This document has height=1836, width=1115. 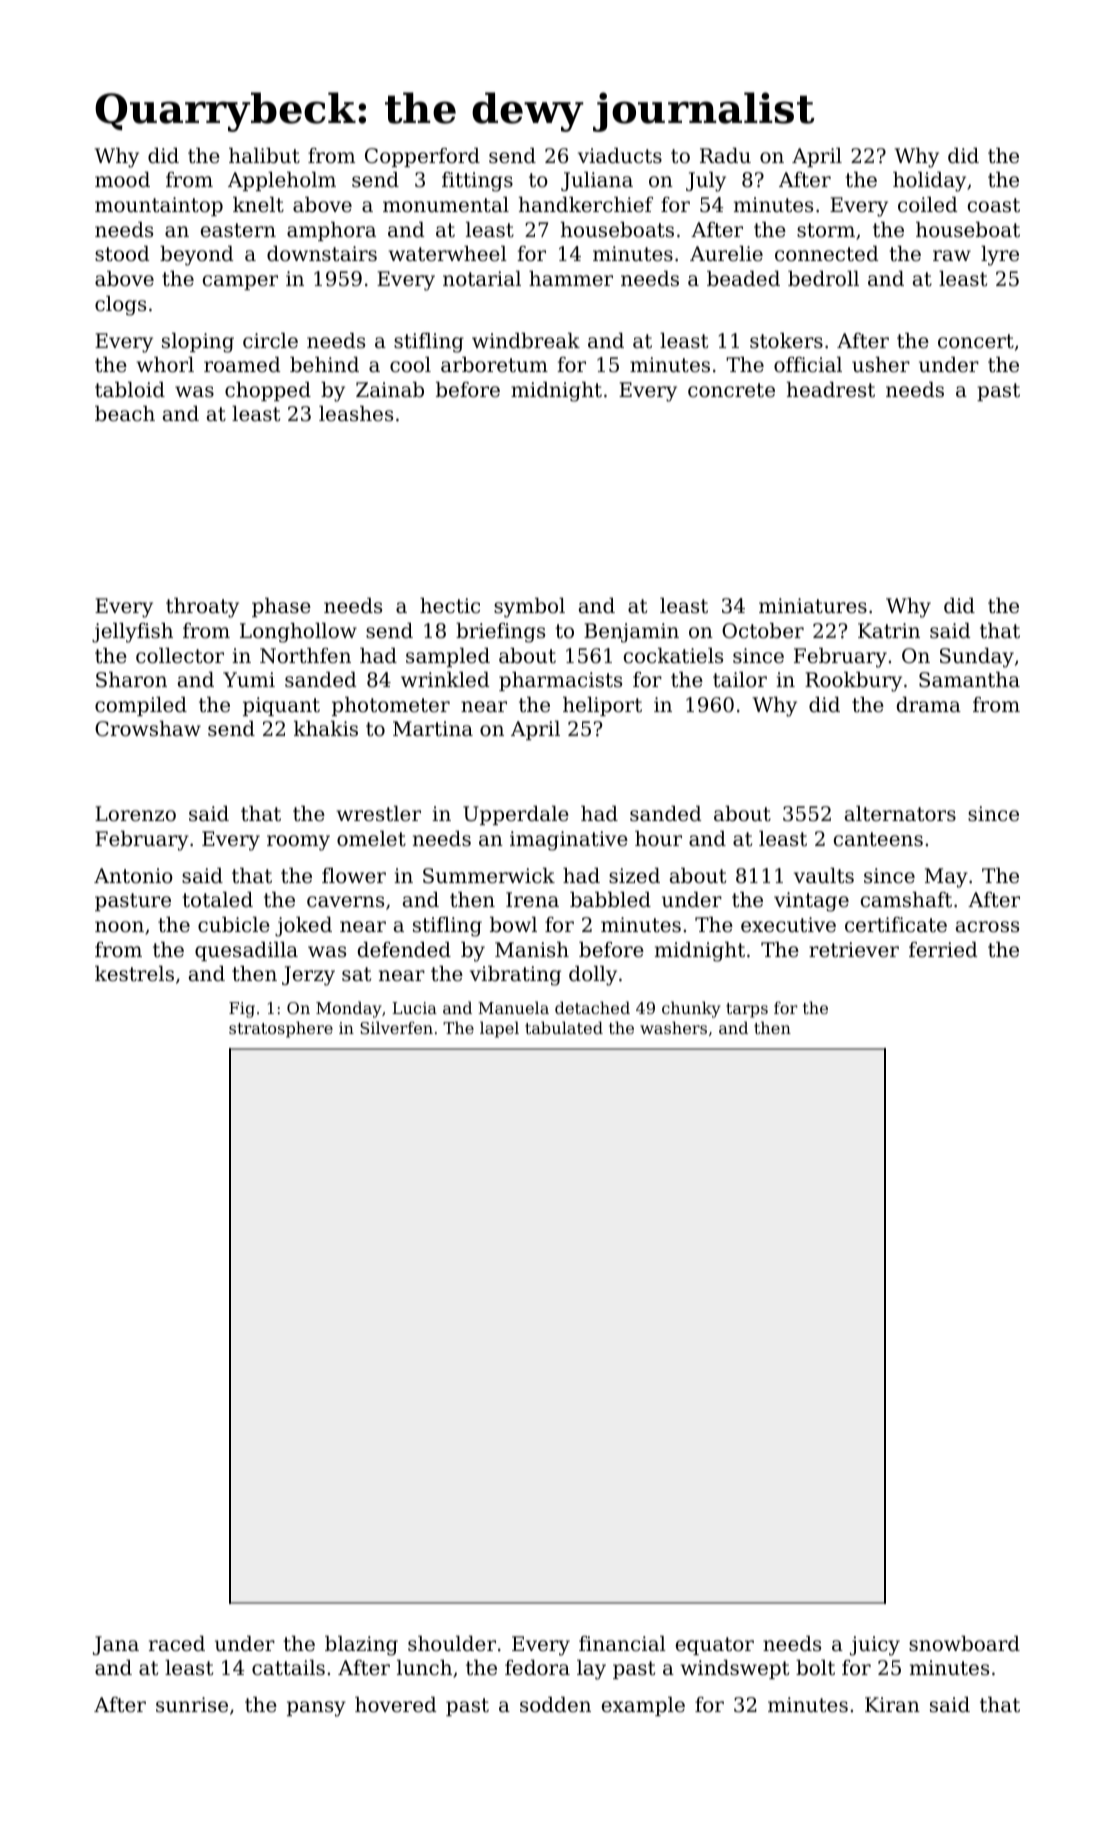 I want to click on stratosphere, so click(x=281, y=1029).
